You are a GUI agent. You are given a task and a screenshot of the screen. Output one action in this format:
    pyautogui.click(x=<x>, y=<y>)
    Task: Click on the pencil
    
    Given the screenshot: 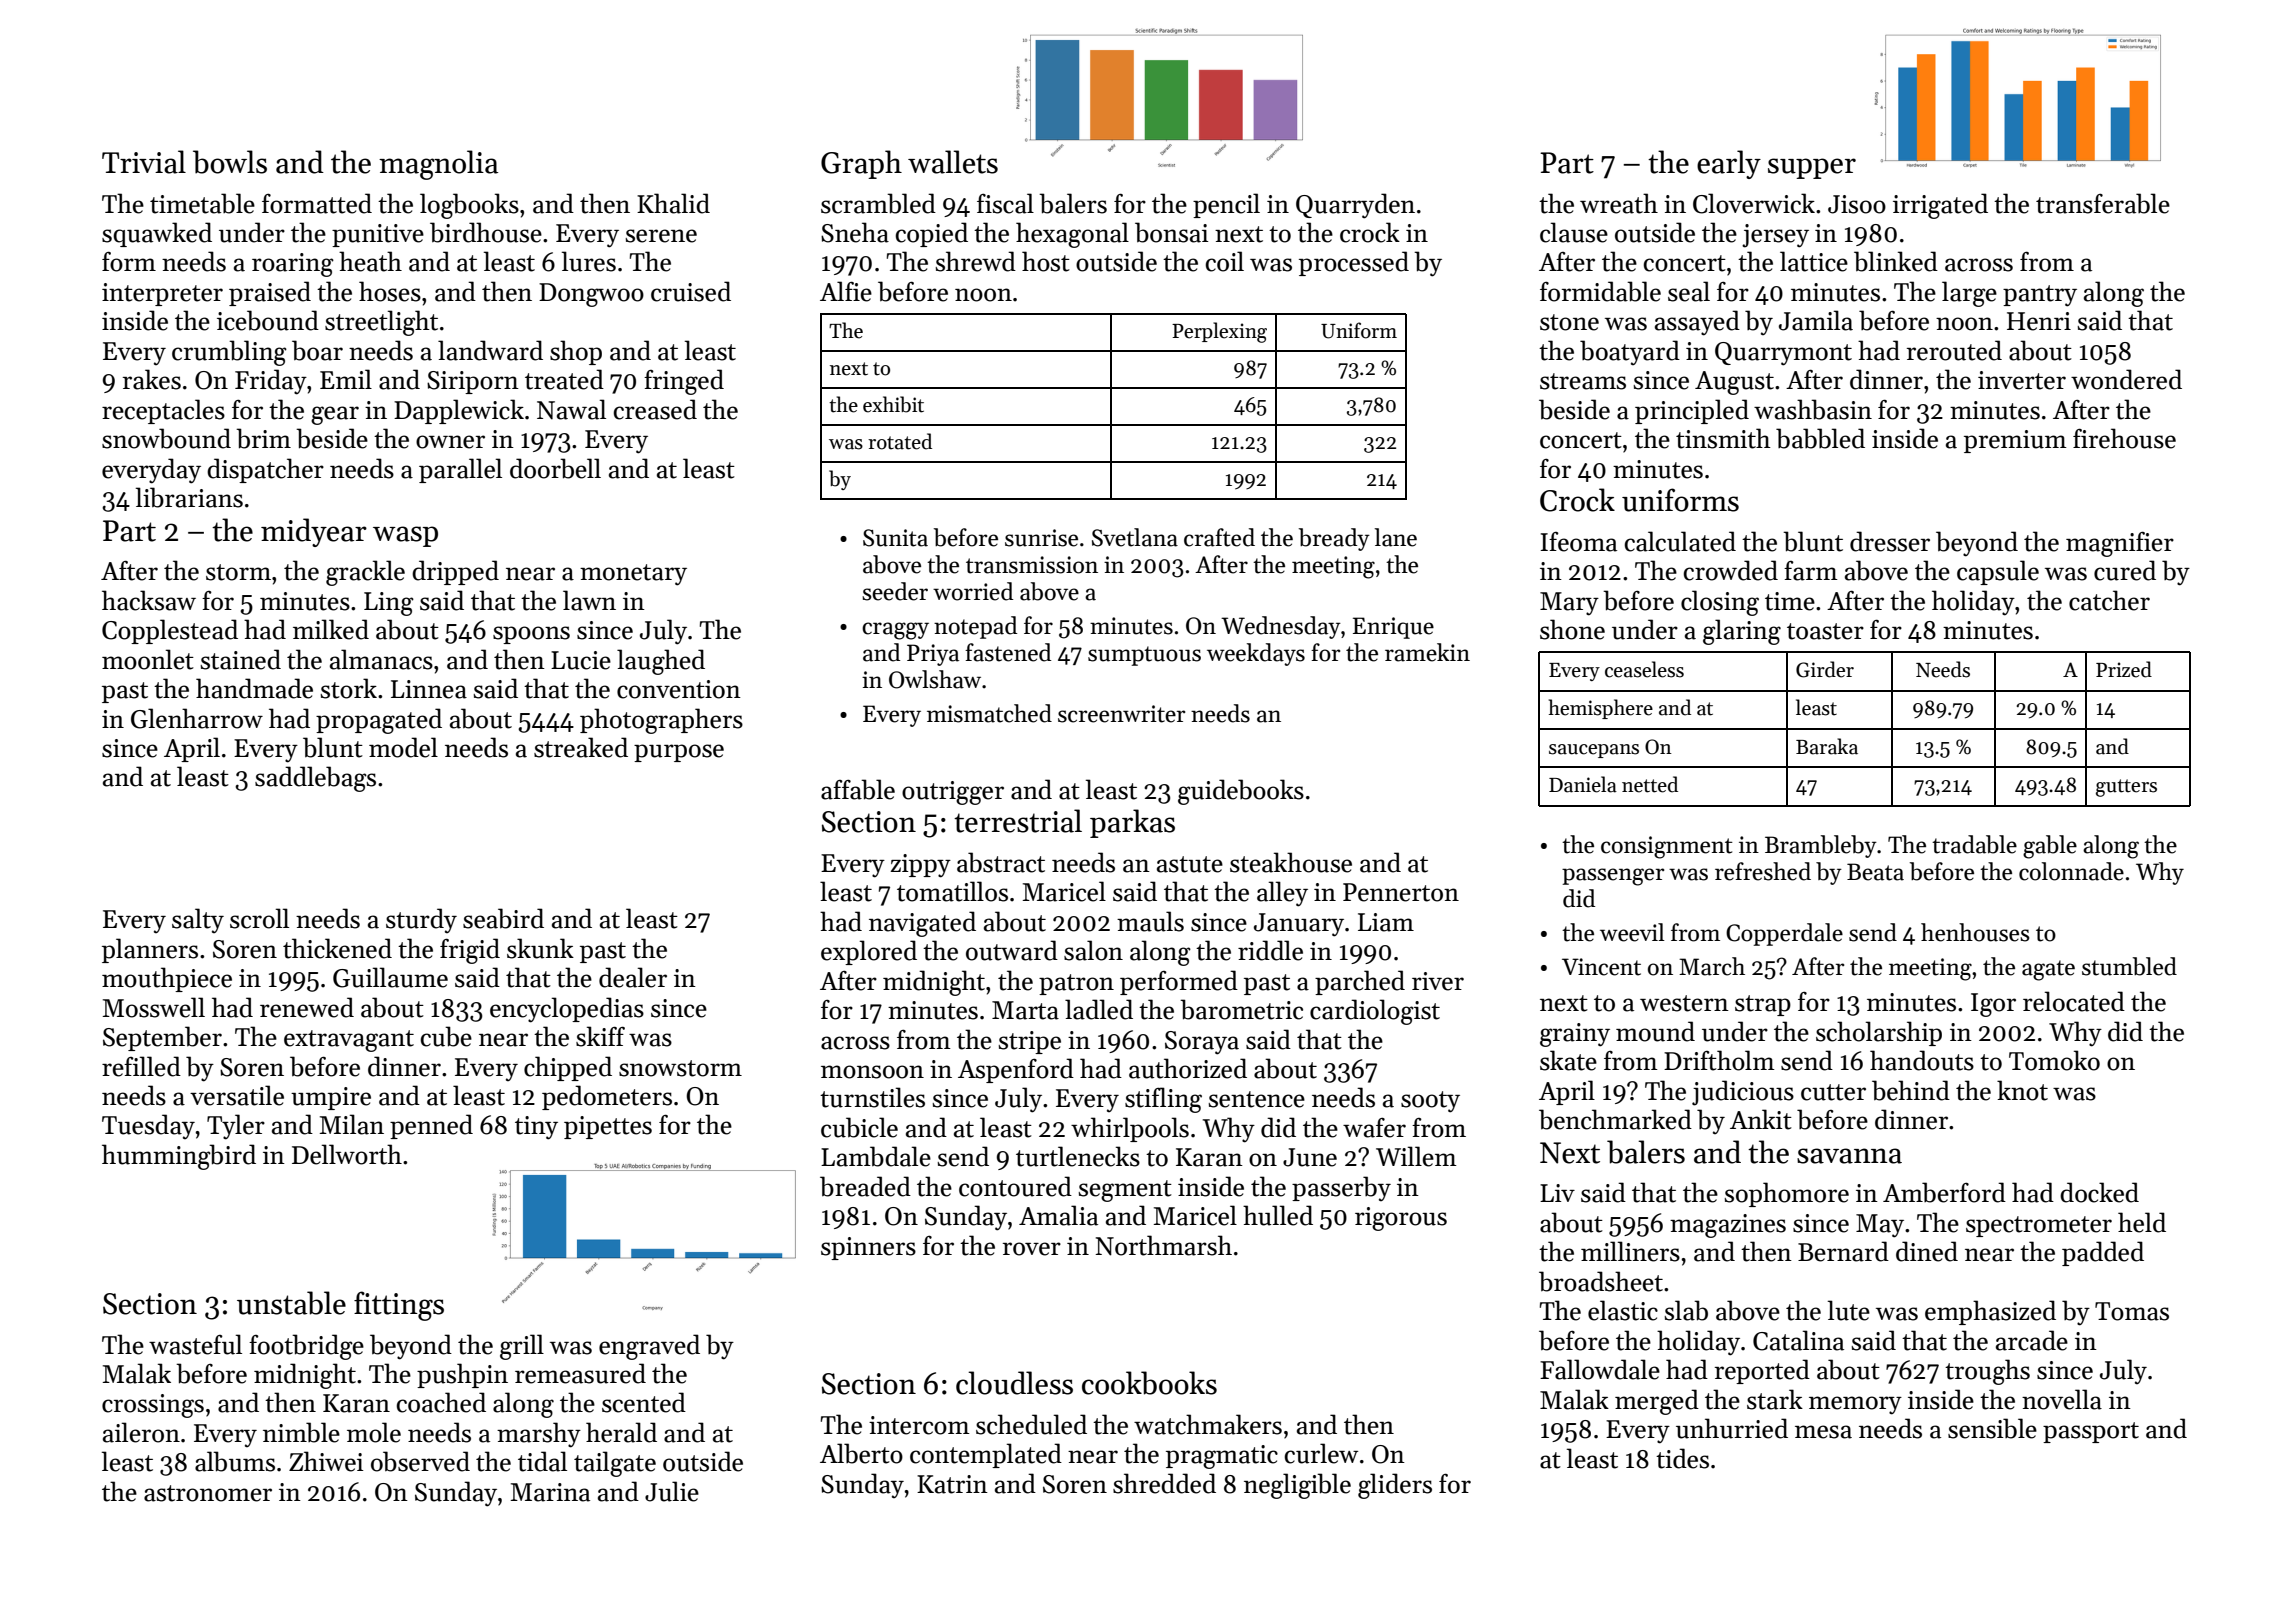 What is the action you would take?
    pyautogui.click(x=1226, y=205)
